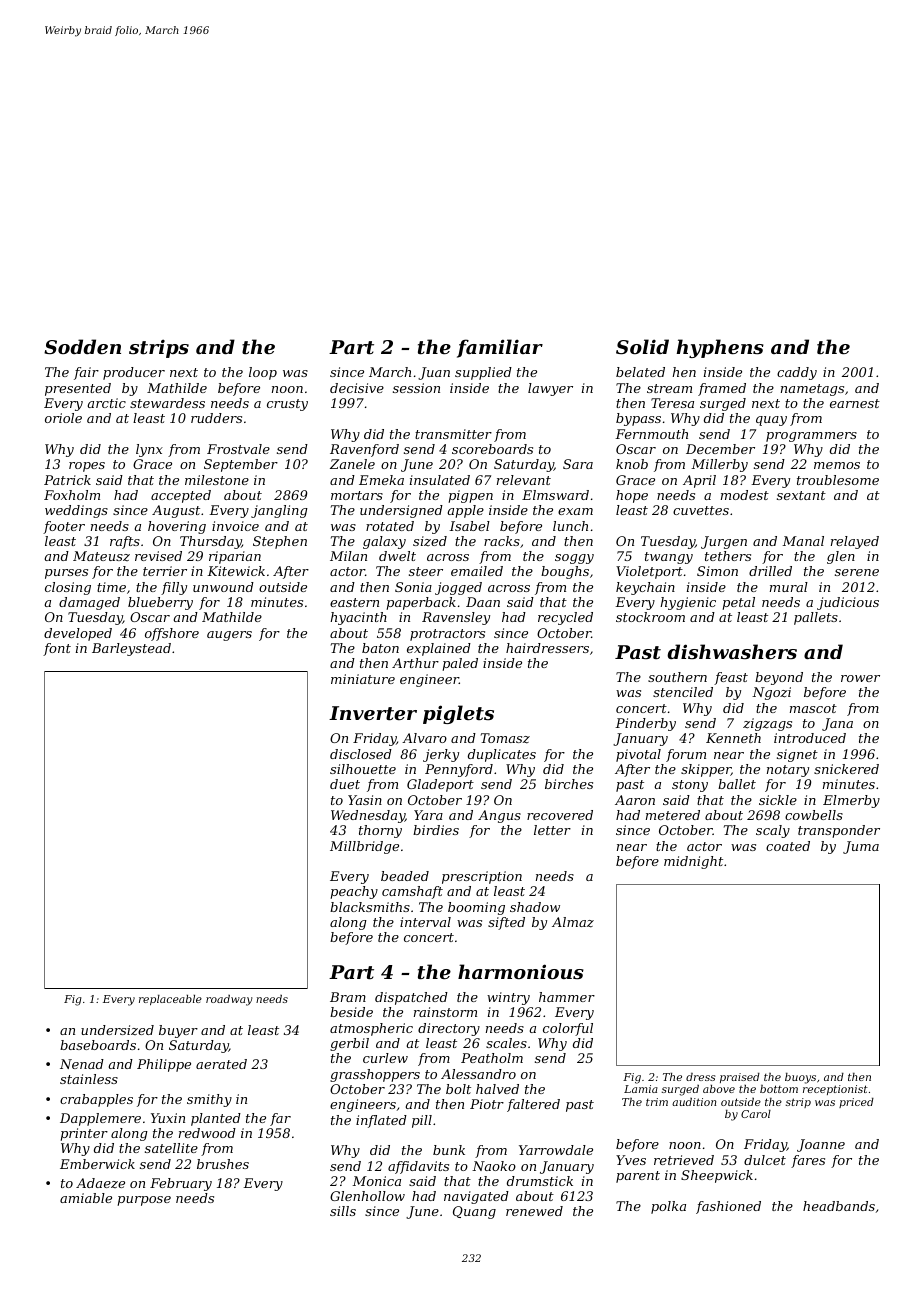 Image resolution: width=924 pixels, height=1308 pixels. Describe the element at coordinates (357, 388) in the document. I see `decisive` at that location.
